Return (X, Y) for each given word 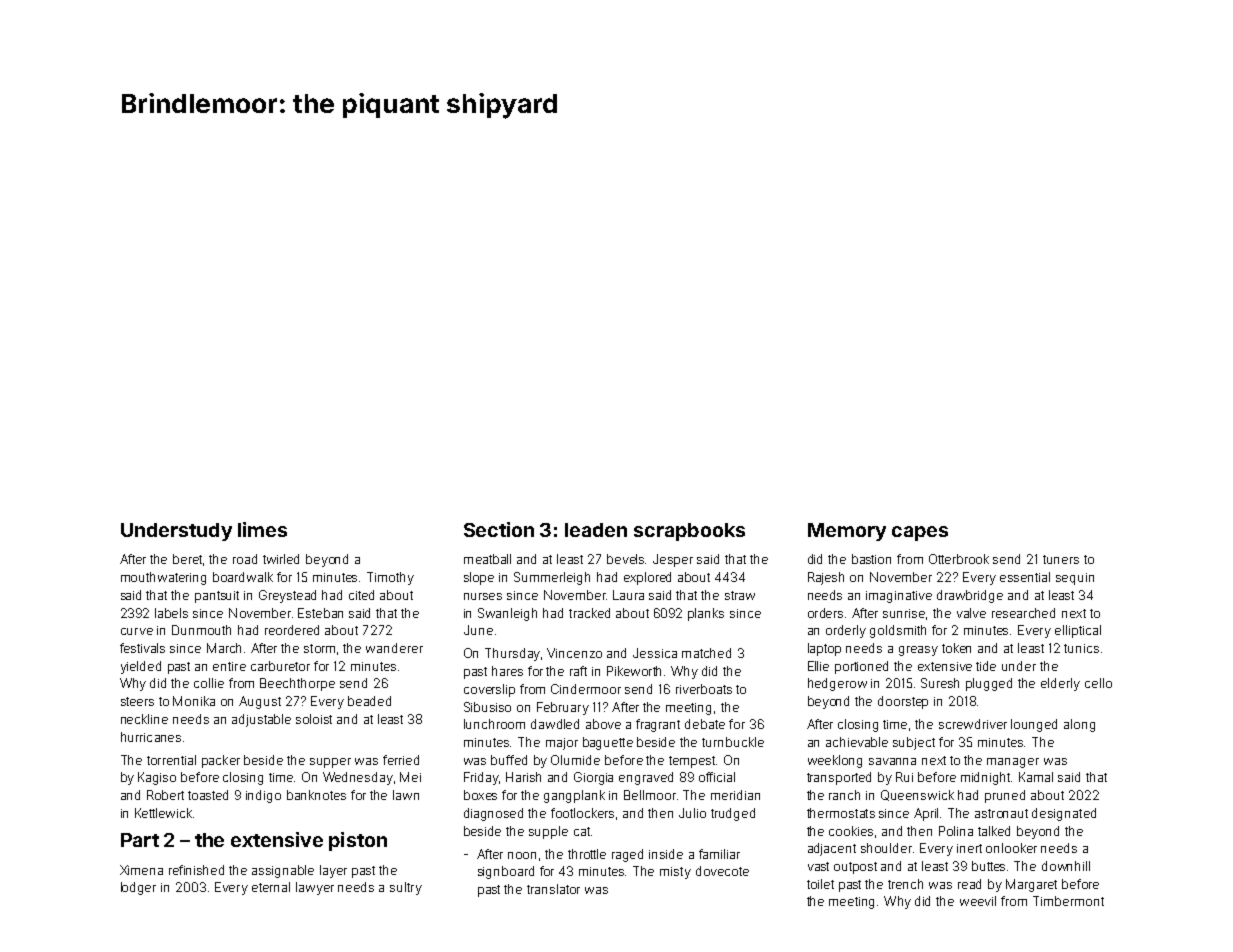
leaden (596, 530)
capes (920, 533)
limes (262, 529)
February (563, 708)
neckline (144, 719)
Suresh (940, 683)
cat (582, 831)
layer (333, 871)
